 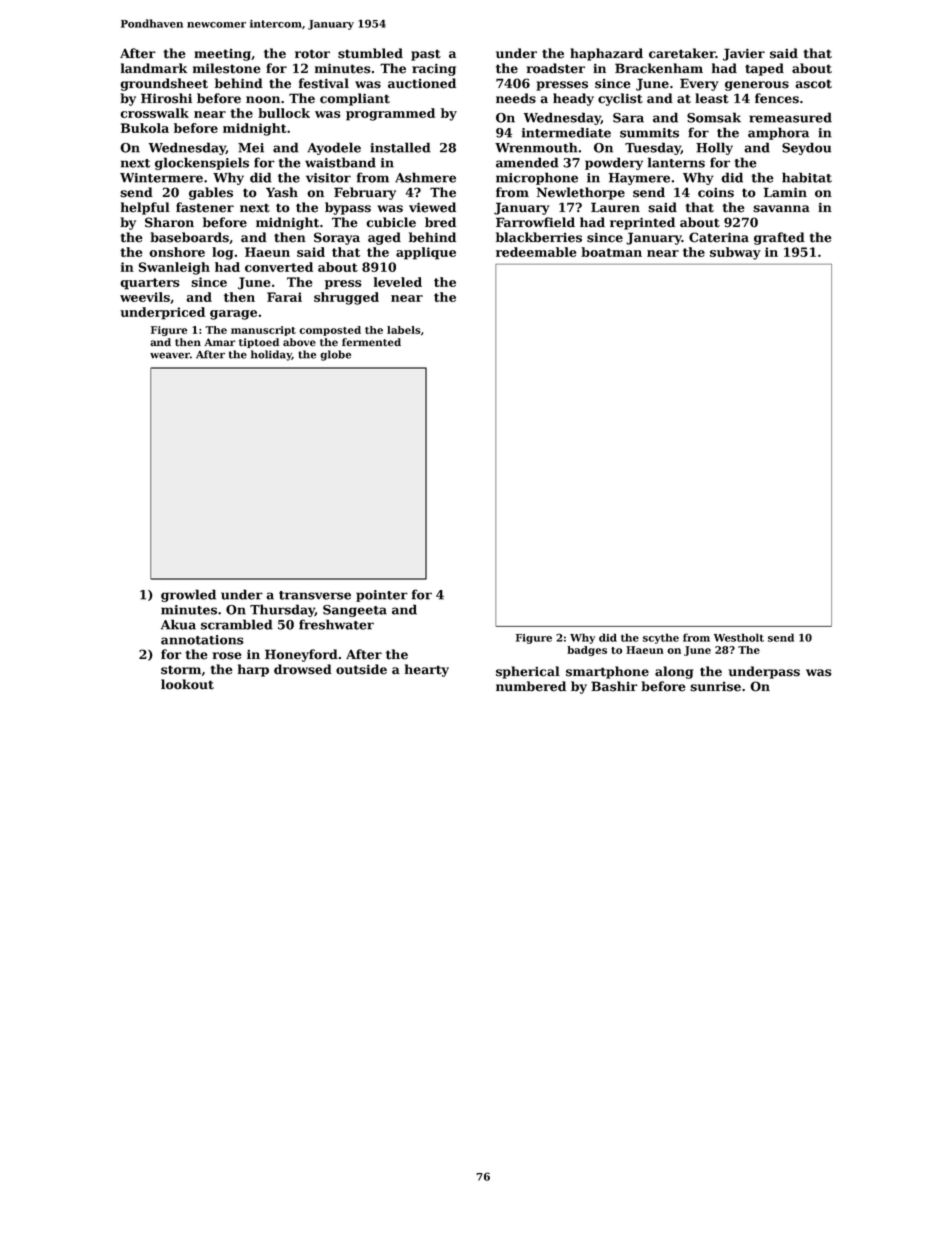 I want to click on meeting, so click(x=222, y=55).
